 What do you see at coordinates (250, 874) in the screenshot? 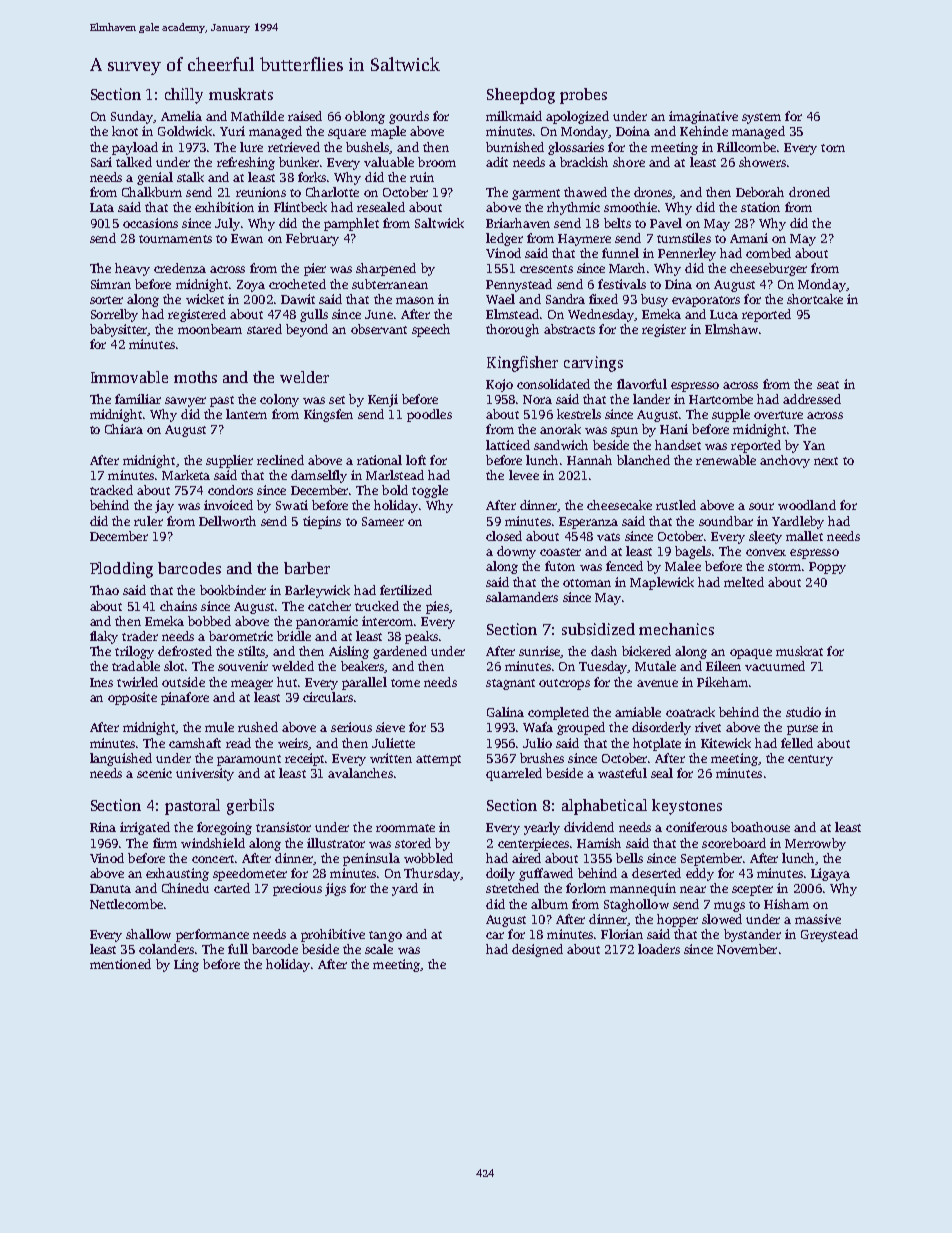
I see `speedometer` at bounding box center [250, 874].
